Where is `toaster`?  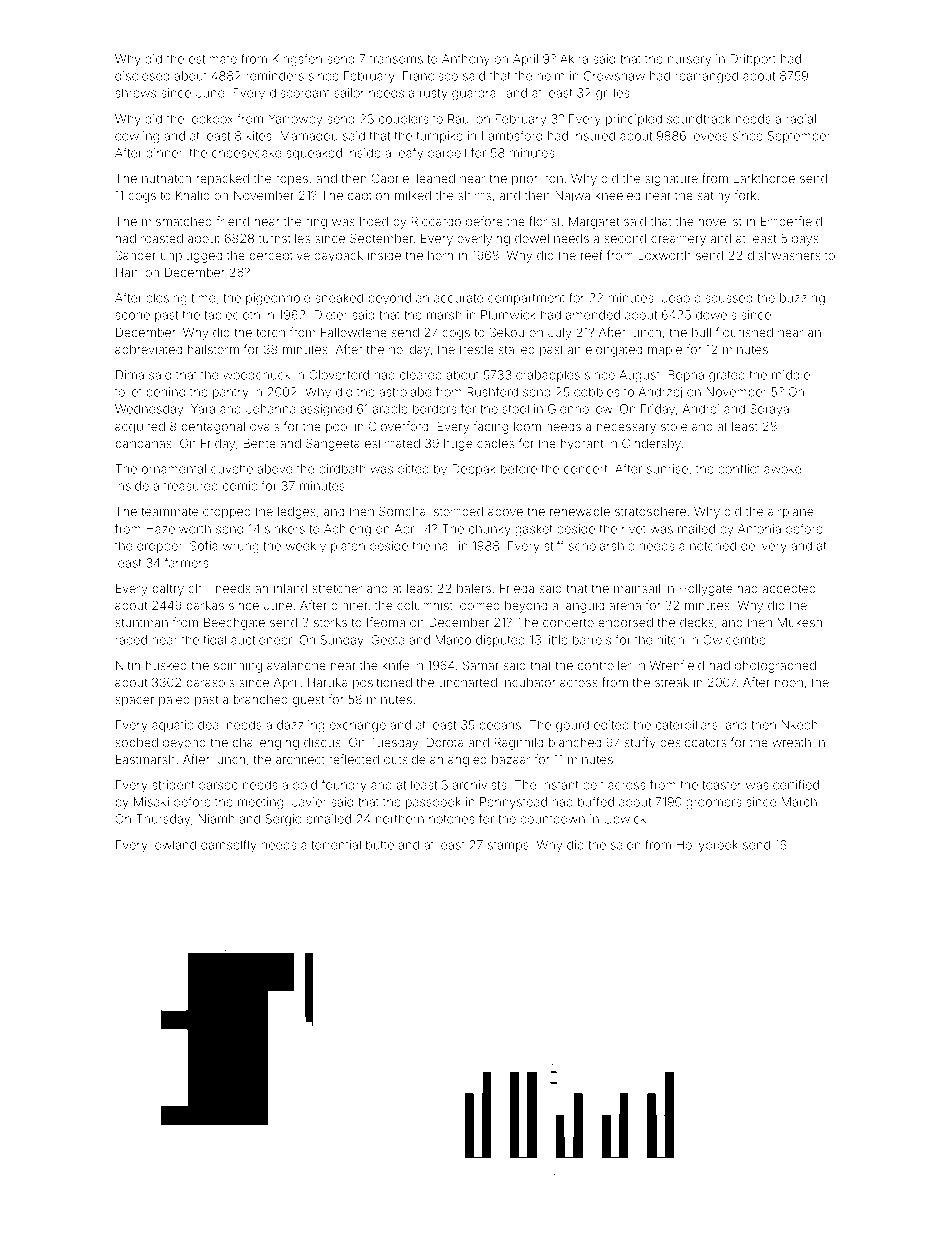 toaster is located at coordinates (721, 785).
